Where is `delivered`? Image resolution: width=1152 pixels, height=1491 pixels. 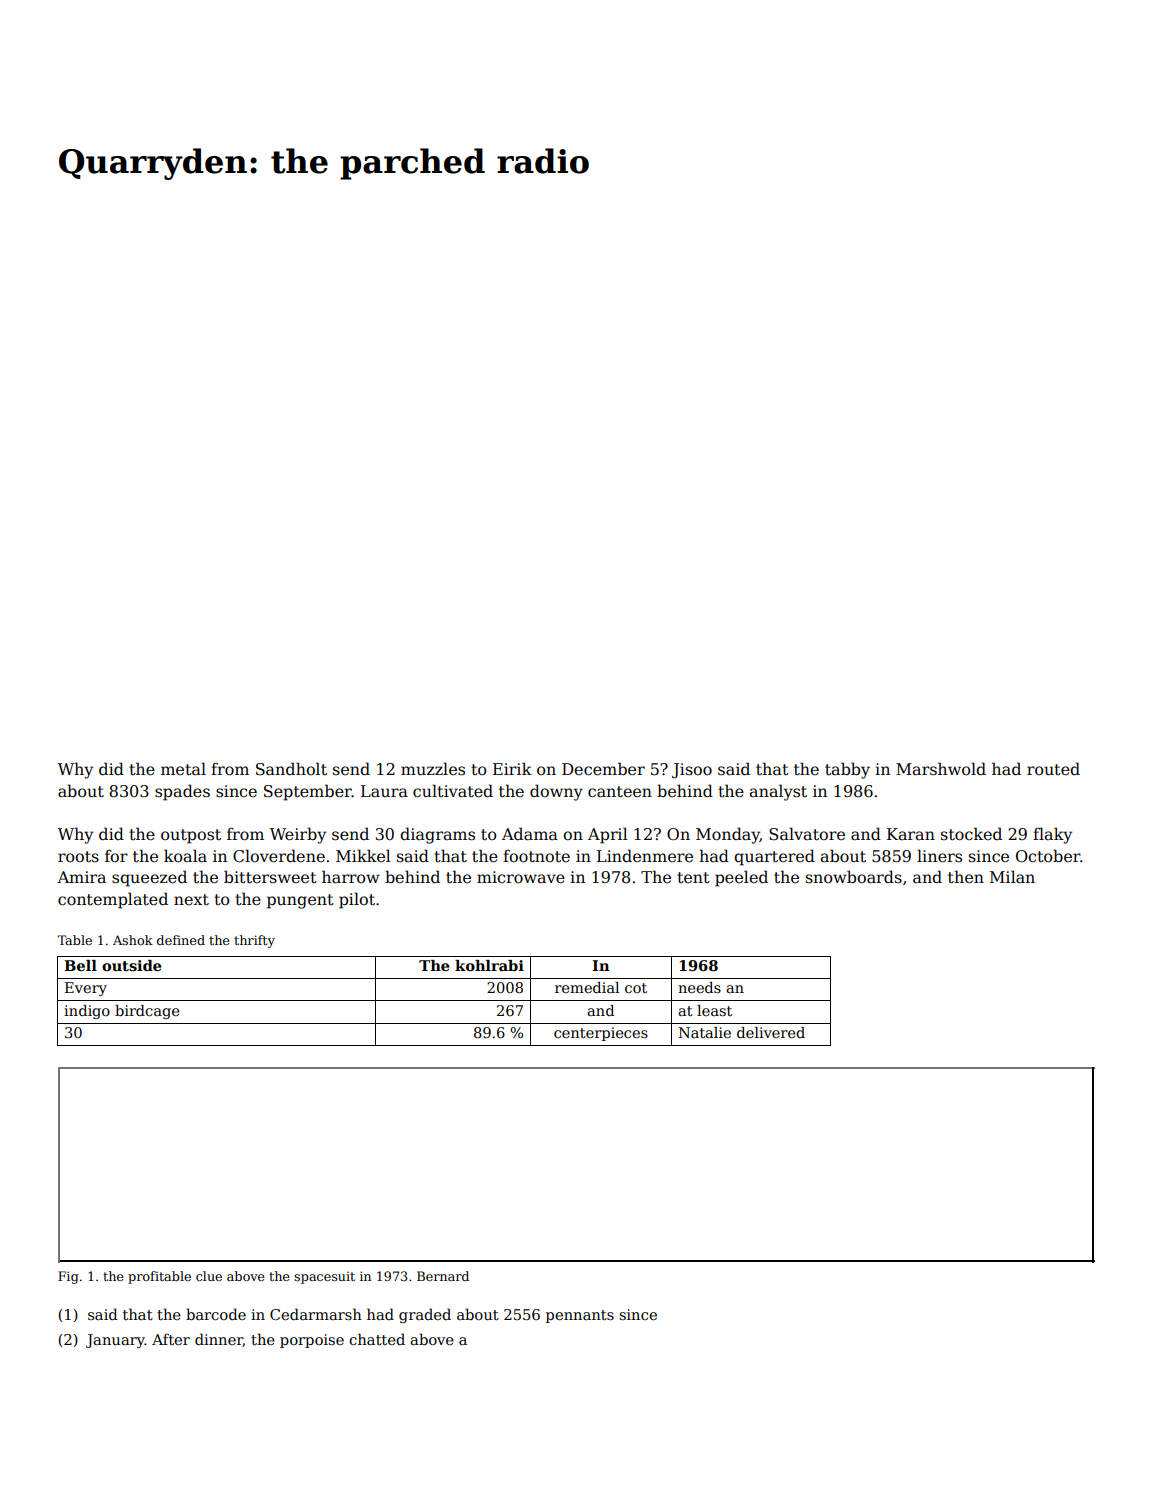 delivered is located at coordinates (771, 1032).
